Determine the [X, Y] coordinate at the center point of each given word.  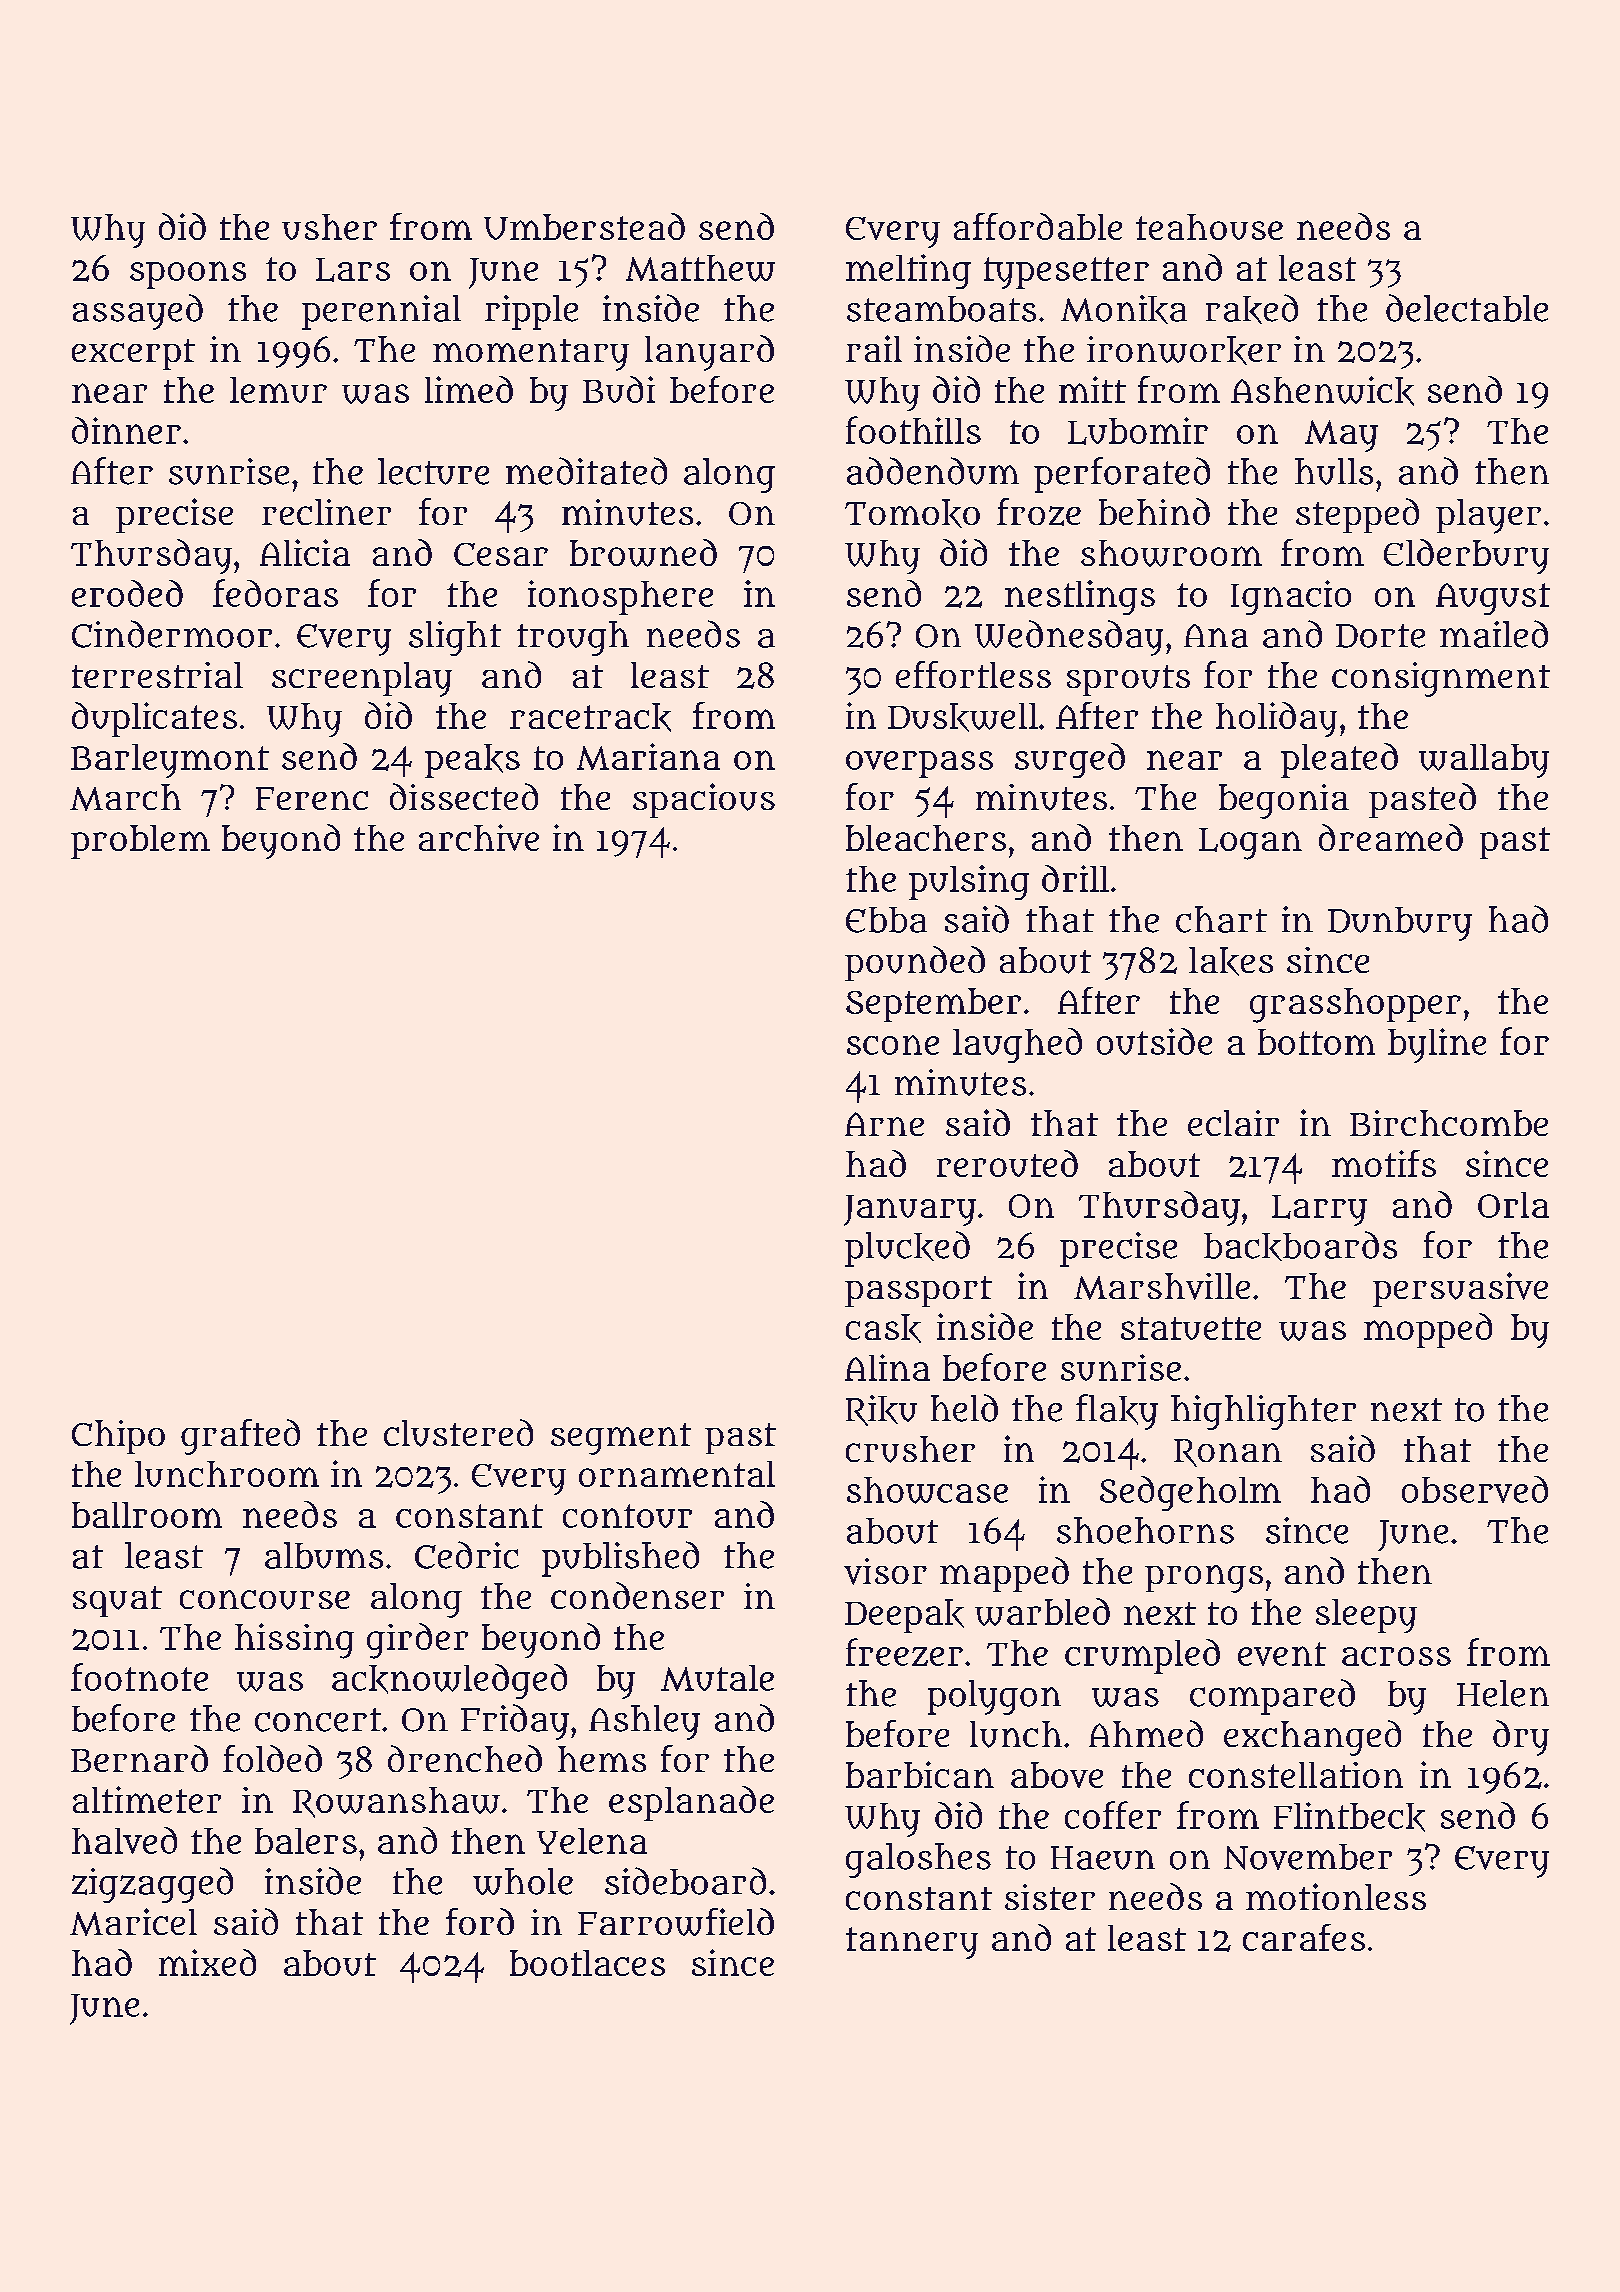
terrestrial [157, 675]
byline [1437, 1045]
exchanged [1312, 1738]
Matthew [700, 268]
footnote [139, 1677]
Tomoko [912, 513]
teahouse [1209, 227]
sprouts [1128, 680]
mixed [207, 1962]
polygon [994, 1697]
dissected [464, 796]
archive [479, 837]
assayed [138, 312]
